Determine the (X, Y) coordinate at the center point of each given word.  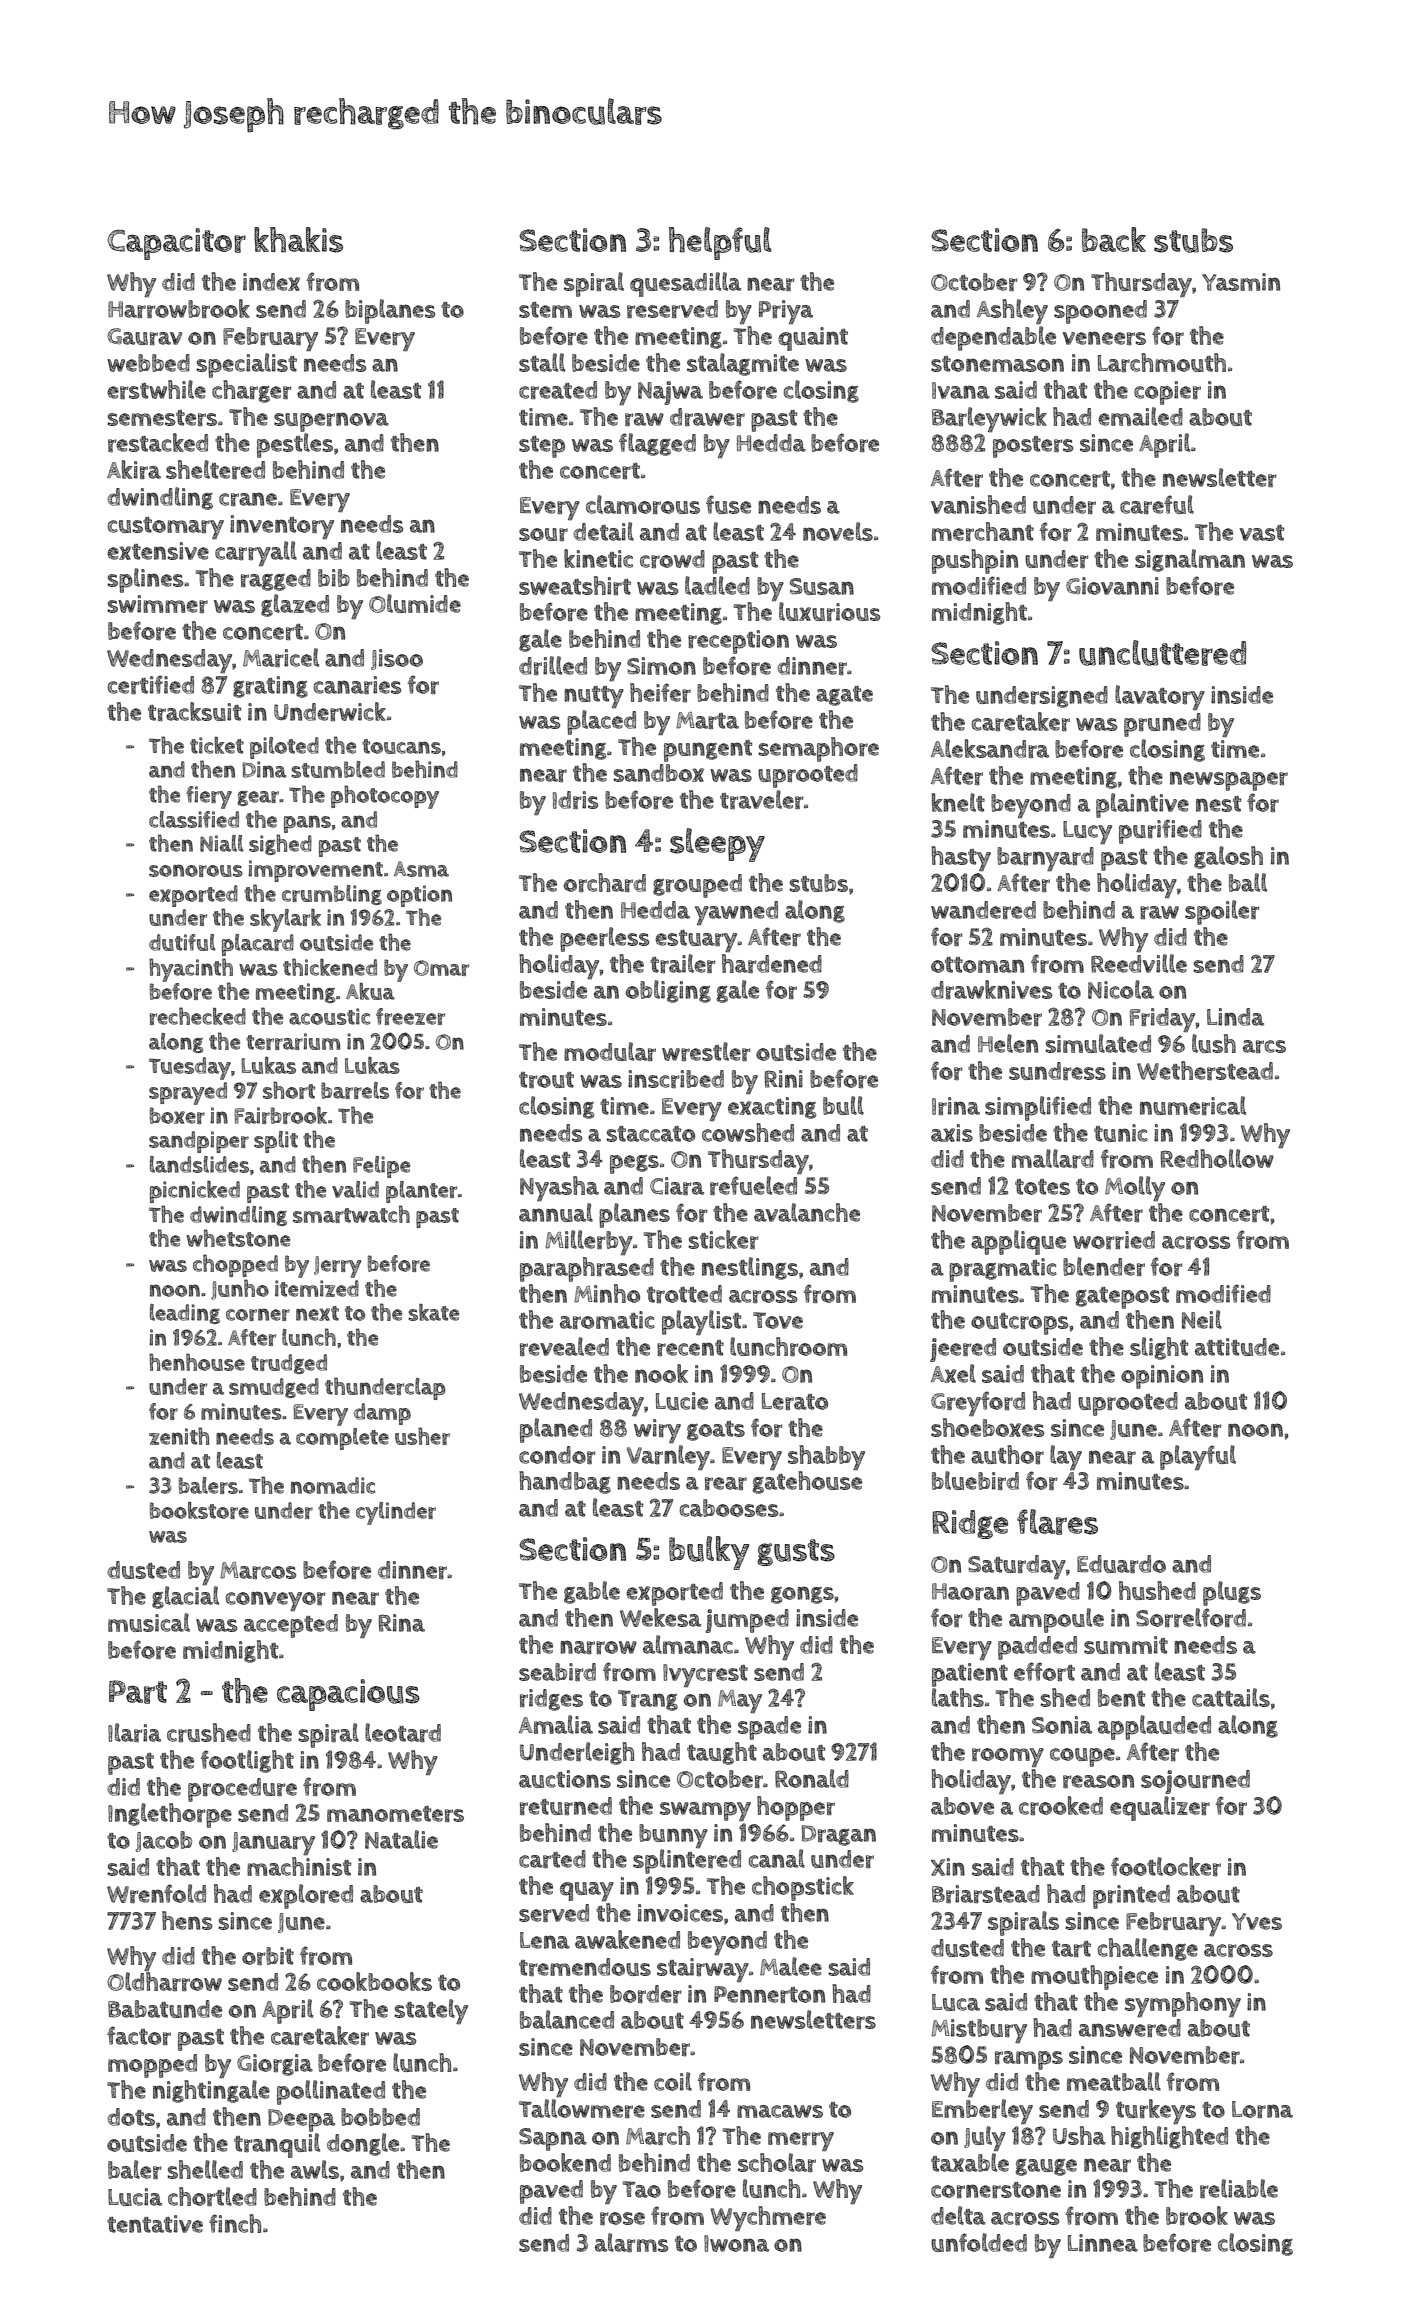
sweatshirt (575, 585)
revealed (564, 1346)
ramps (1029, 2060)
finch (235, 2223)
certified (151, 684)
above (962, 1806)
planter (421, 1192)
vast (1261, 533)
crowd (672, 559)
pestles (295, 445)
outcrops (1019, 1324)
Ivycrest (705, 1675)
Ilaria (134, 1732)
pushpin (975, 561)
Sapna (553, 2139)
